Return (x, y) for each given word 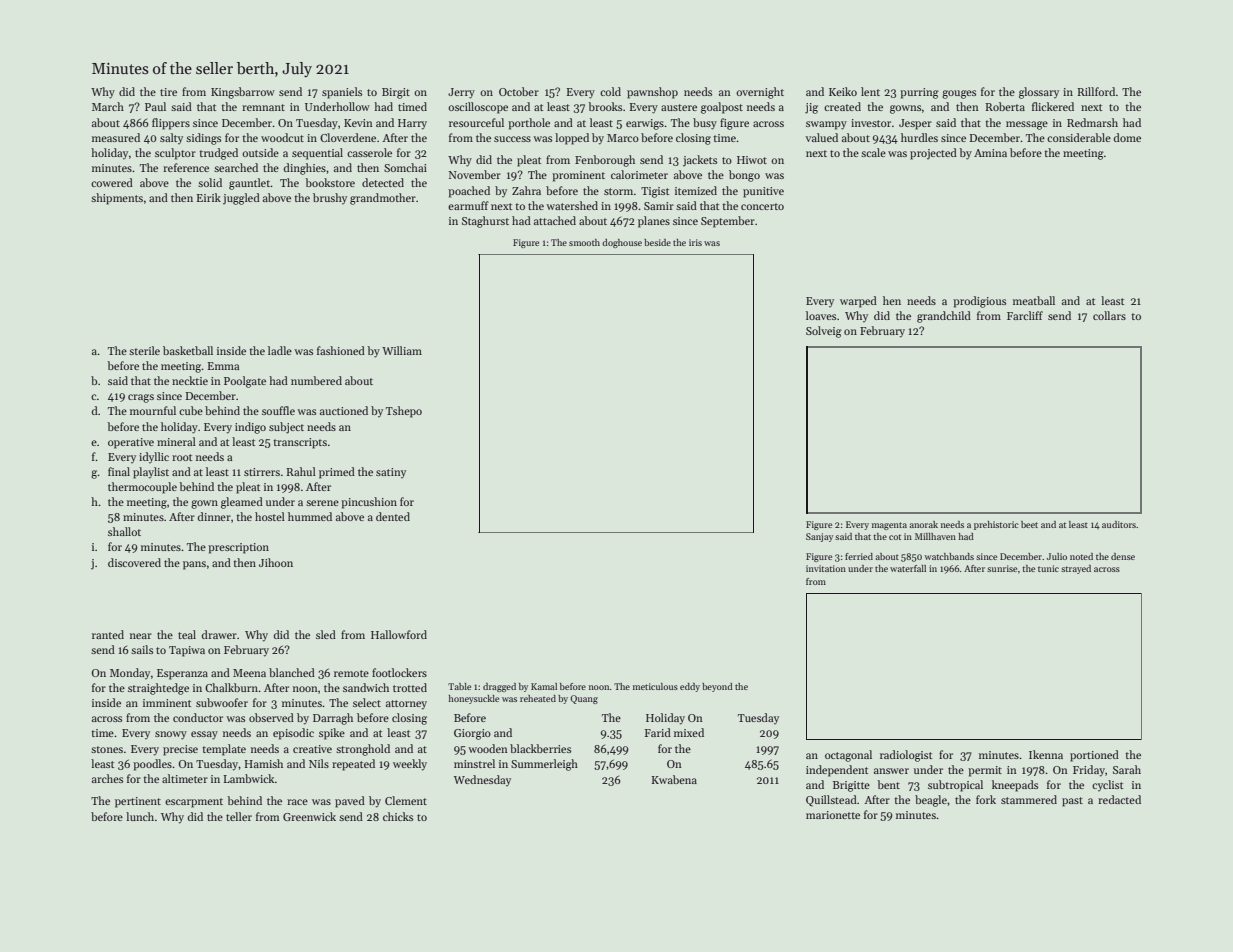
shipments (117, 199)
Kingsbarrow (243, 93)
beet (1029, 524)
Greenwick (309, 816)
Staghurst (485, 222)
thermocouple (142, 488)
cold (610, 91)
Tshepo (404, 412)
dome (1127, 137)
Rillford (1096, 91)
